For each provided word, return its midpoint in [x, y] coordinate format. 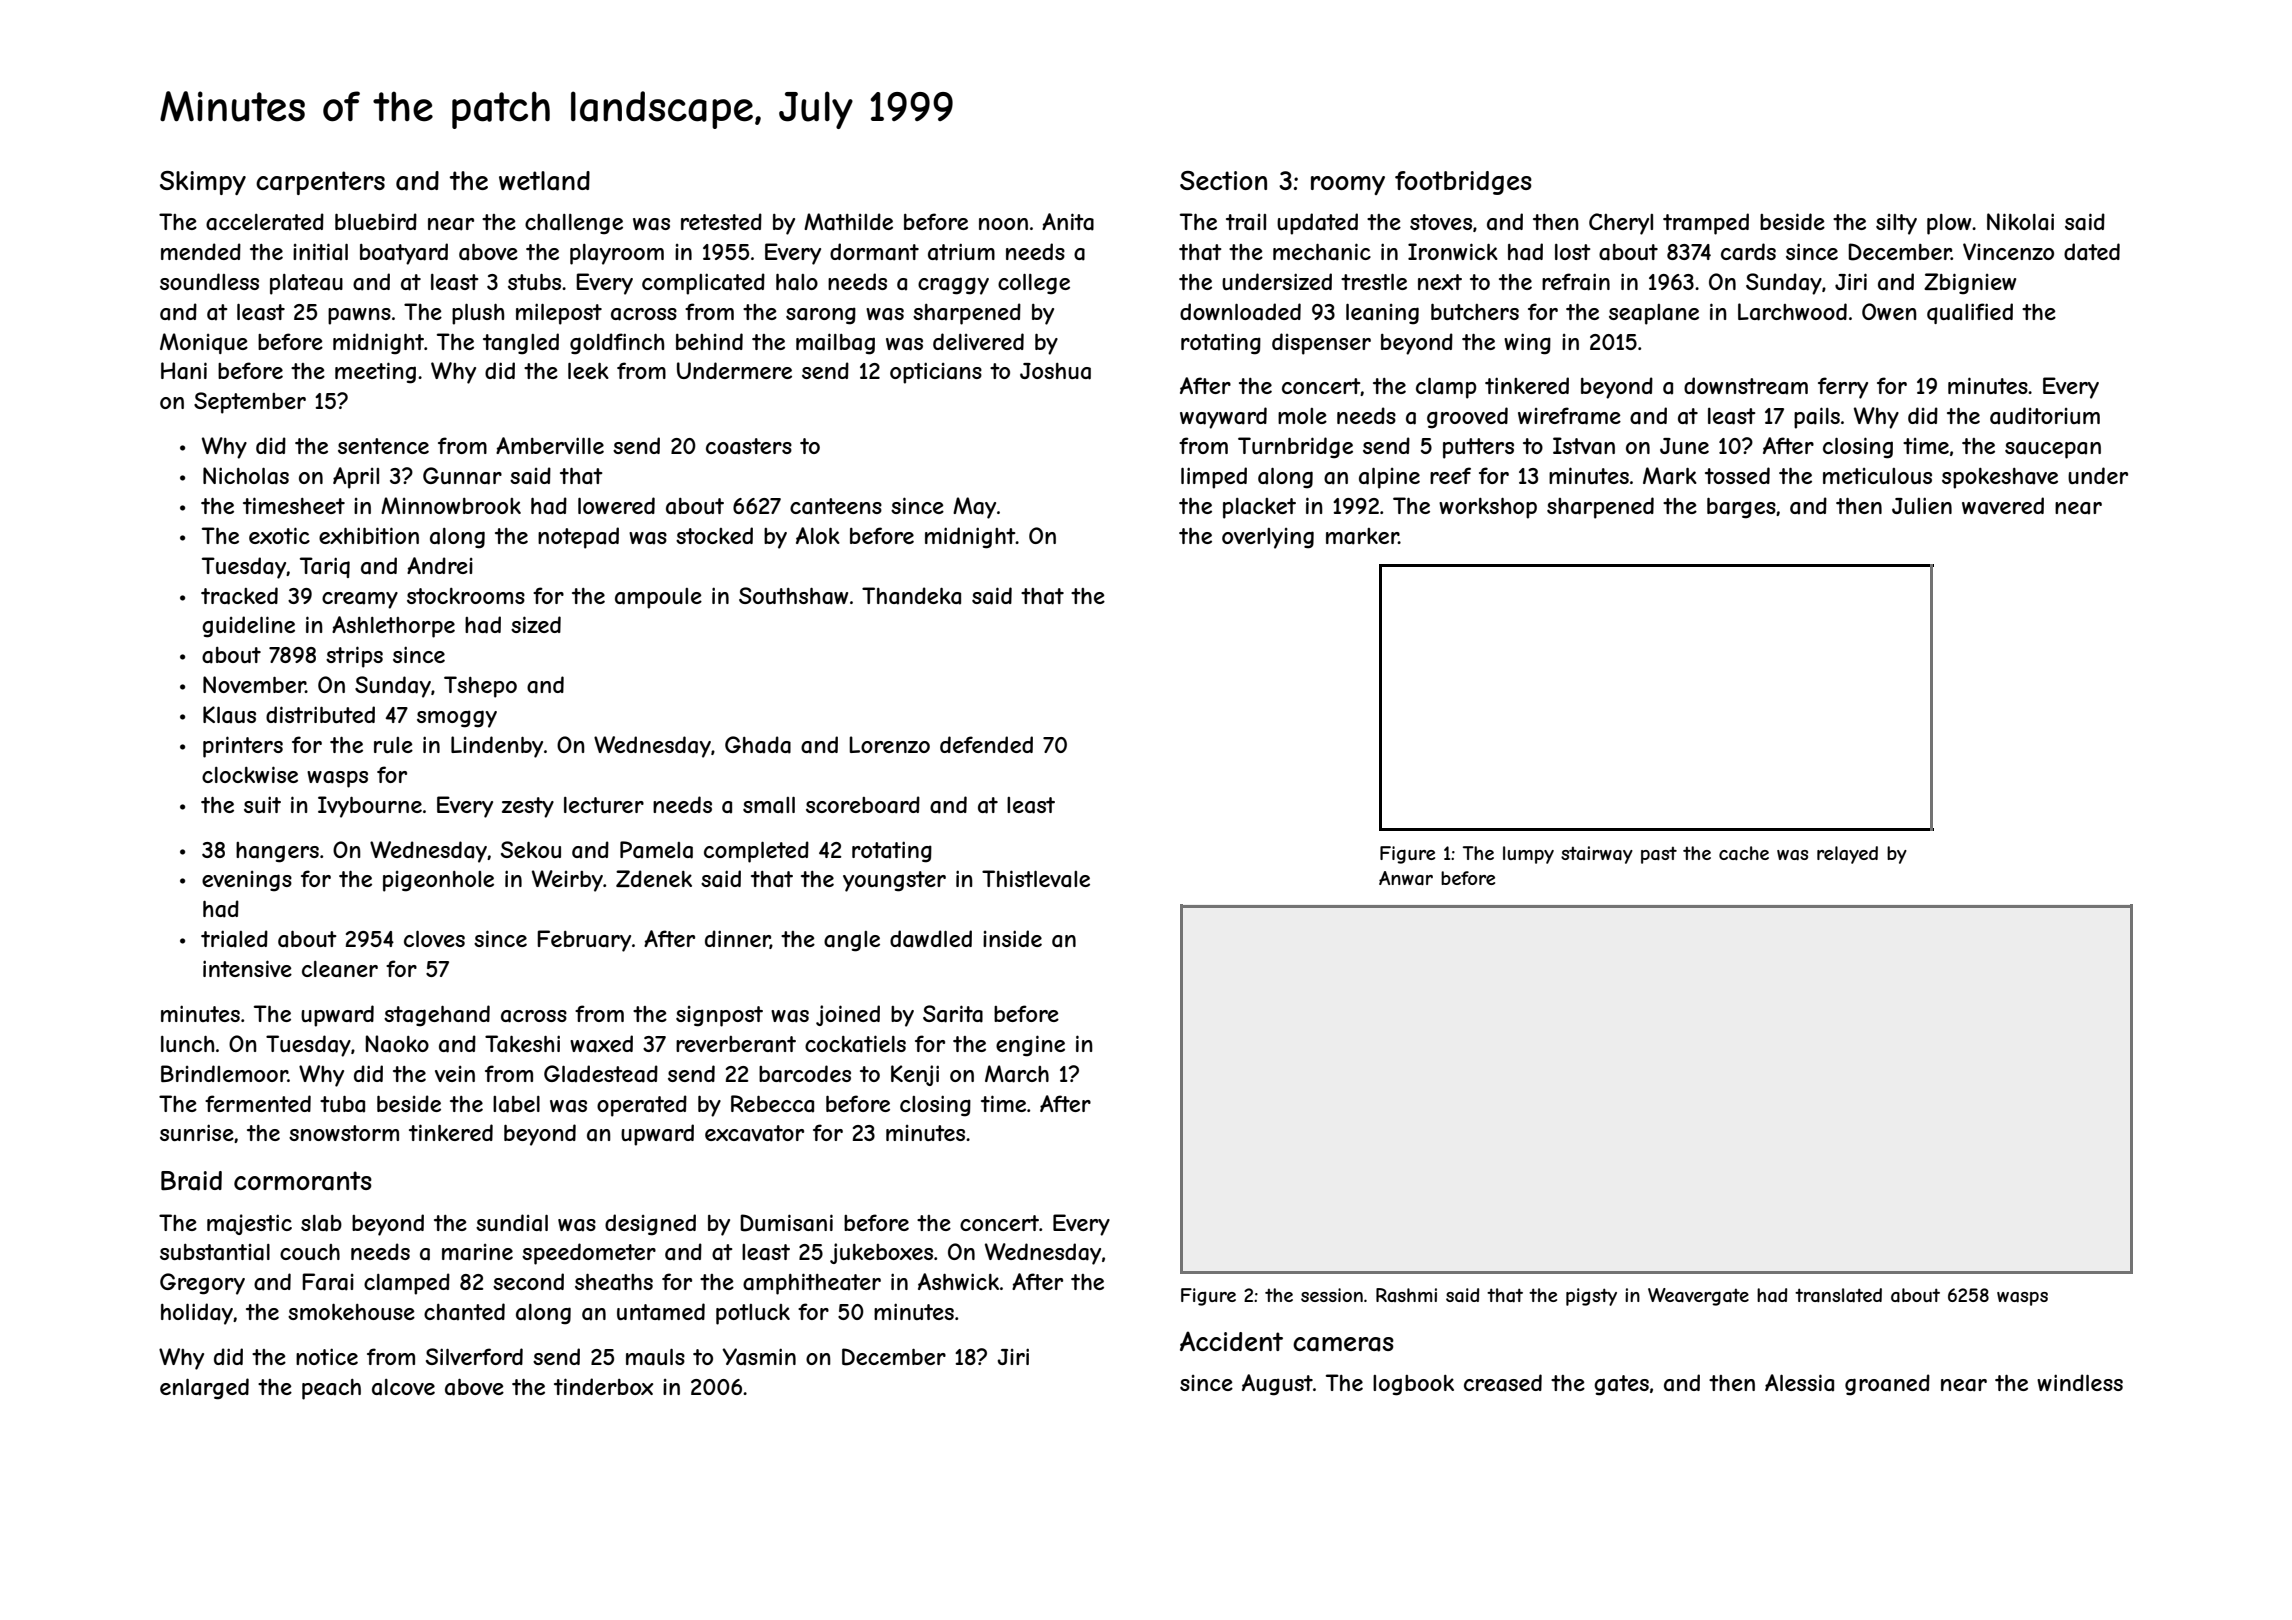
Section [1223, 180]
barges [1741, 508]
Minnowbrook [451, 505]
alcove [403, 1387]
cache [1744, 853]
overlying [1268, 538]
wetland [544, 181]
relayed [1847, 855]
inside [1012, 938]
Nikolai [2020, 222]
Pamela [656, 850]
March [1017, 1074]
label [516, 1104]
